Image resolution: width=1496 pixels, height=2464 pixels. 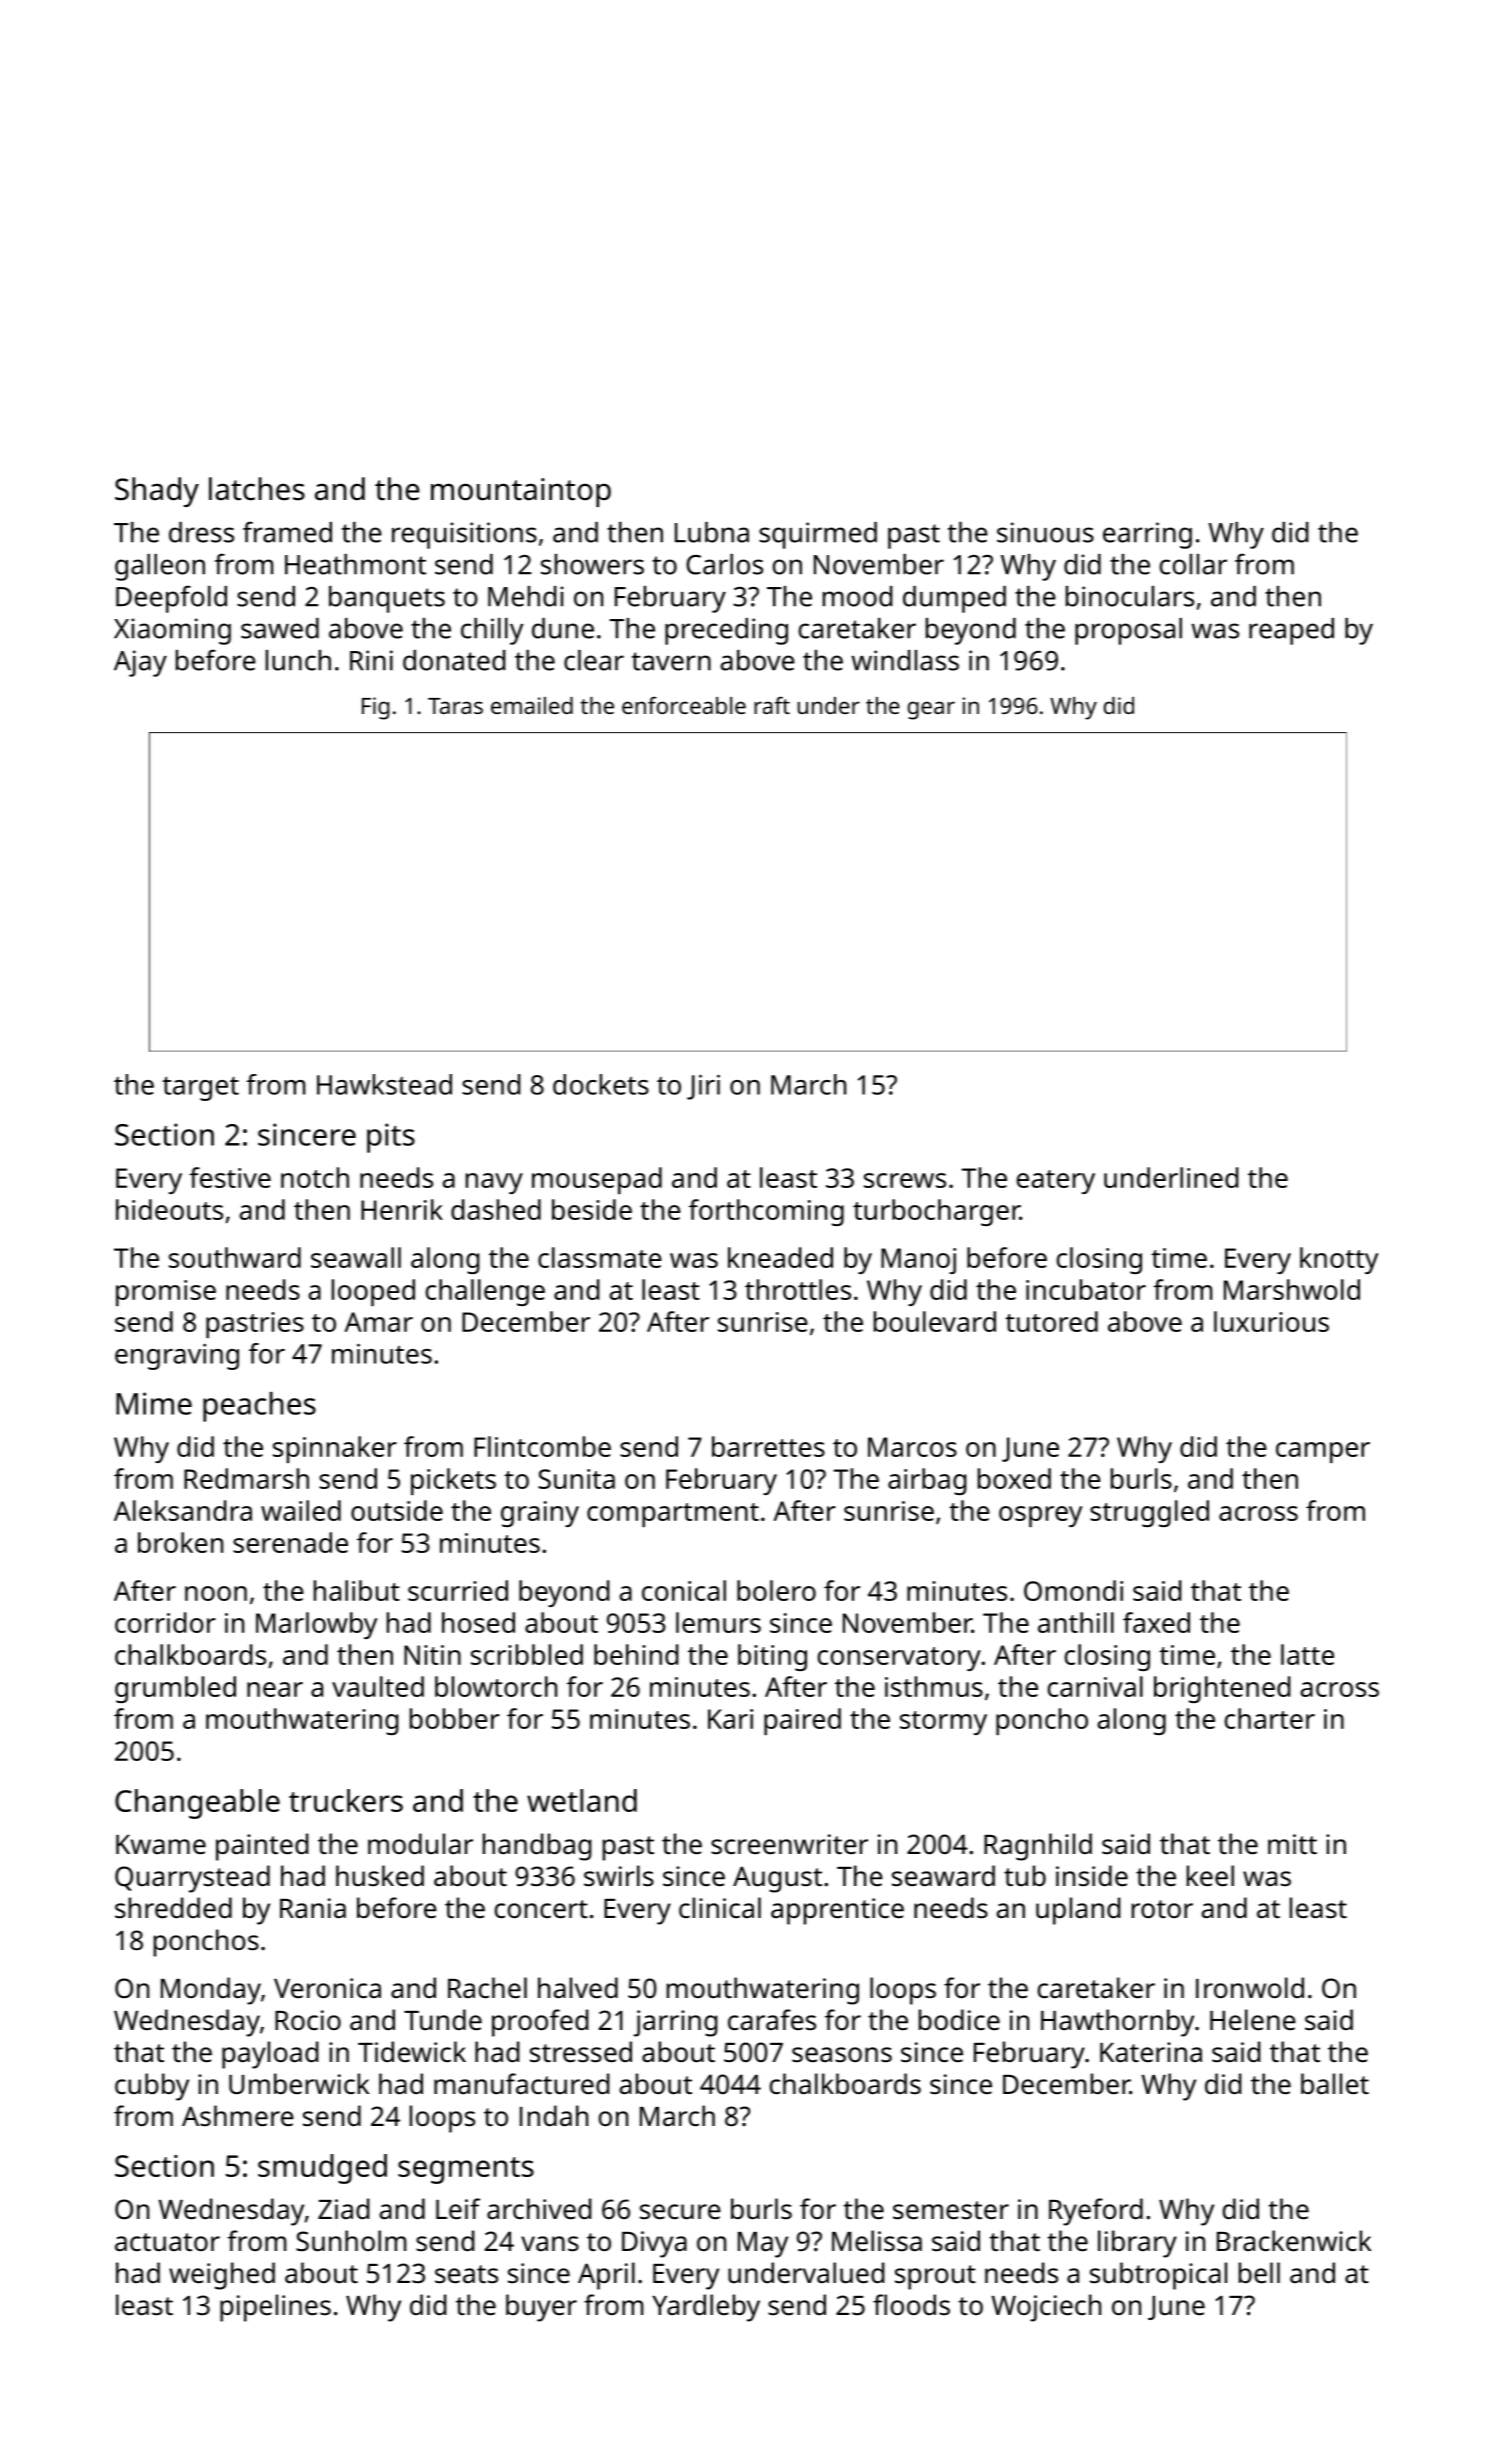 What do you see at coordinates (1056, 1182) in the screenshot?
I see `eatery` at bounding box center [1056, 1182].
